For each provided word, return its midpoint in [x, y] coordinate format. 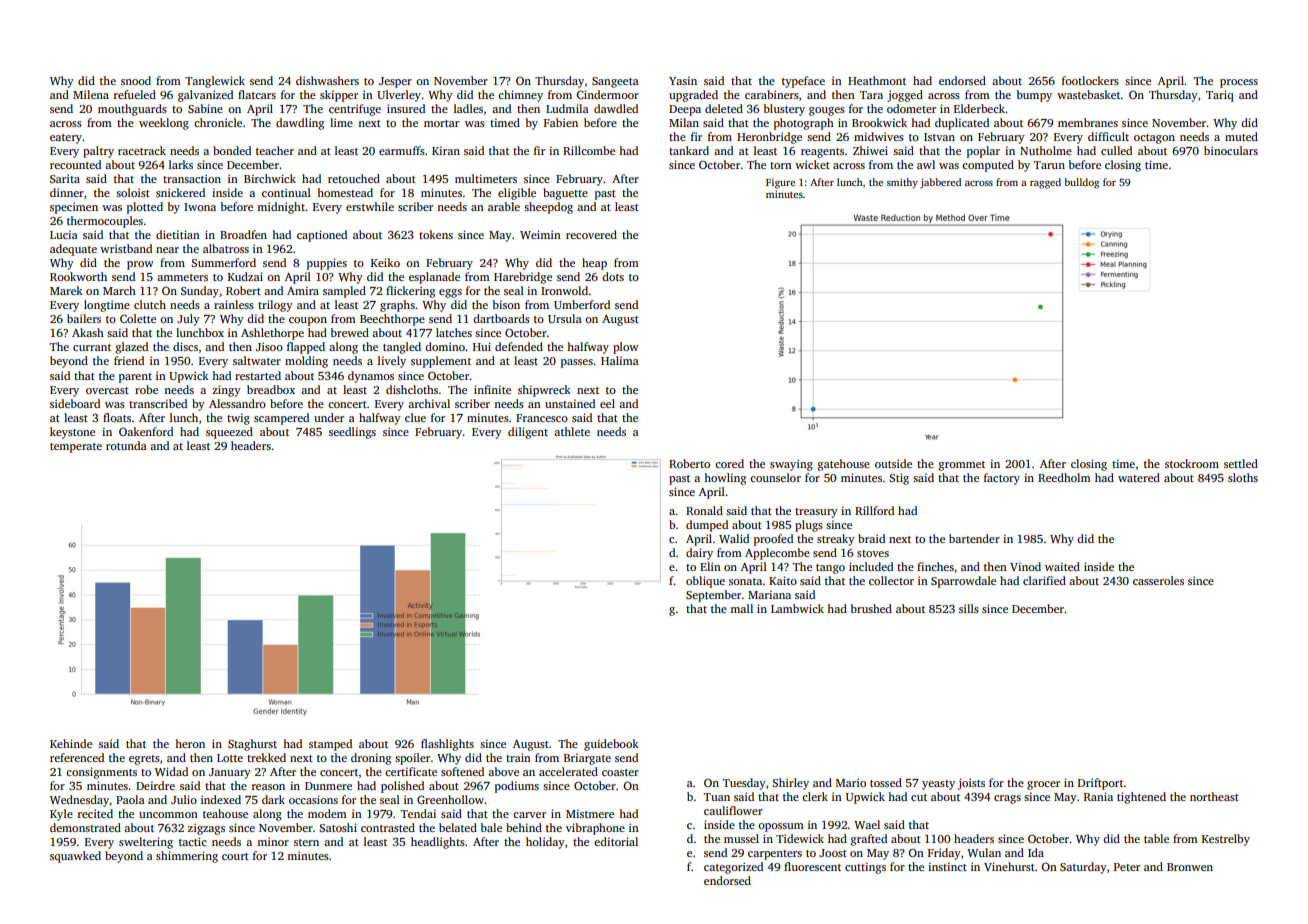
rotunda [126, 445]
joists [971, 784]
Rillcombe [589, 150]
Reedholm [1064, 477]
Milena [91, 94]
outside [893, 463]
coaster [620, 772]
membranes [1088, 122]
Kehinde [71, 743]
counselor [775, 477]
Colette [138, 318]
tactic [193, 841]
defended [519, 346]
